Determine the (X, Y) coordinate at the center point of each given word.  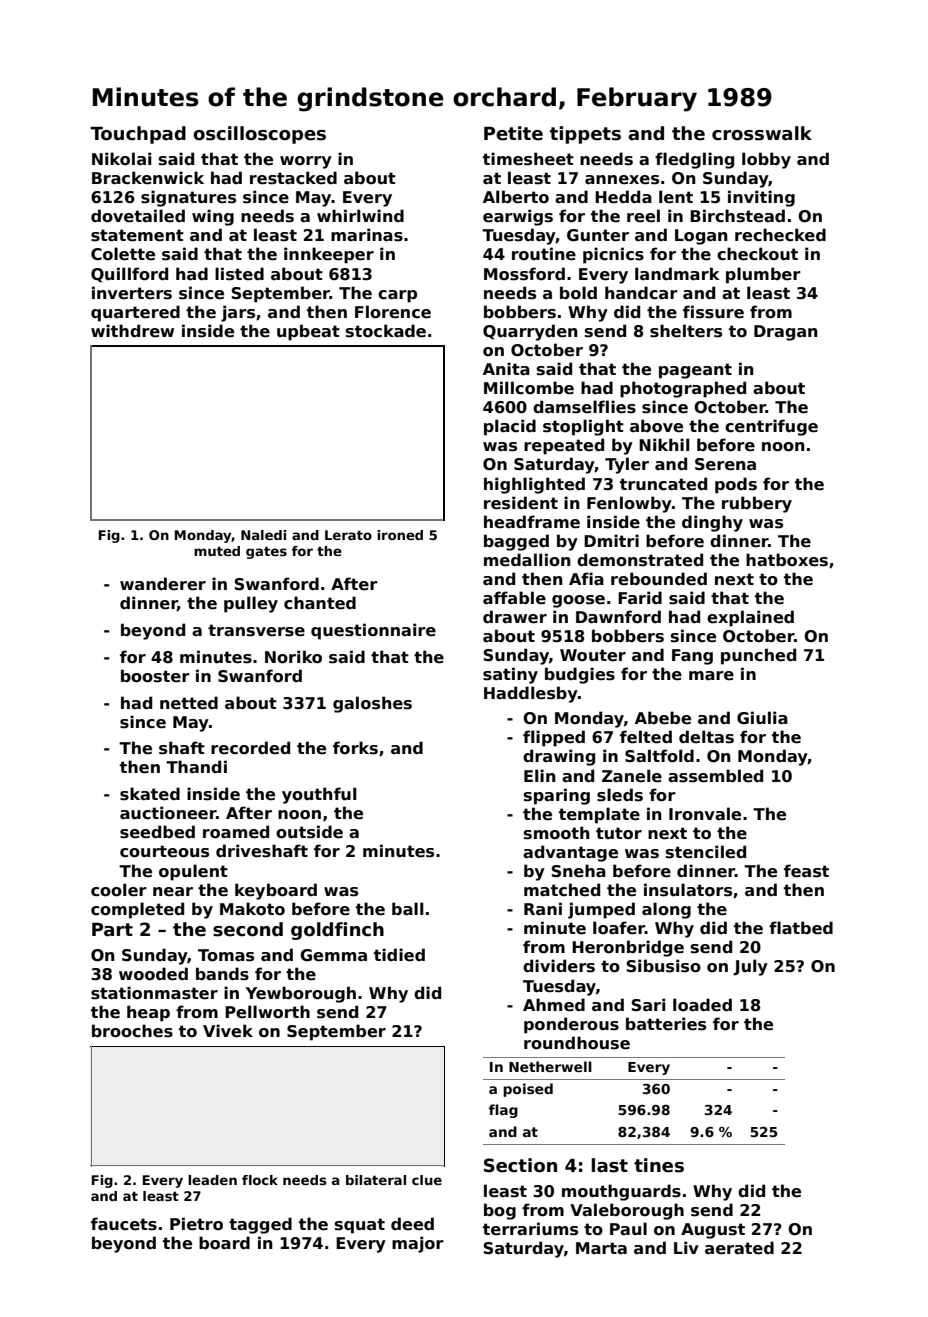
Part (112, 930)
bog (500, 1211)
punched (758, 656)
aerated (739, 1247)
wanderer (163, 584)
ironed (400, 535)
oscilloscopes (259, 135)
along (666, 910)
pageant (695, 371)
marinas (367, 235)
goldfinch (337, 931)
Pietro (196, 1224)
